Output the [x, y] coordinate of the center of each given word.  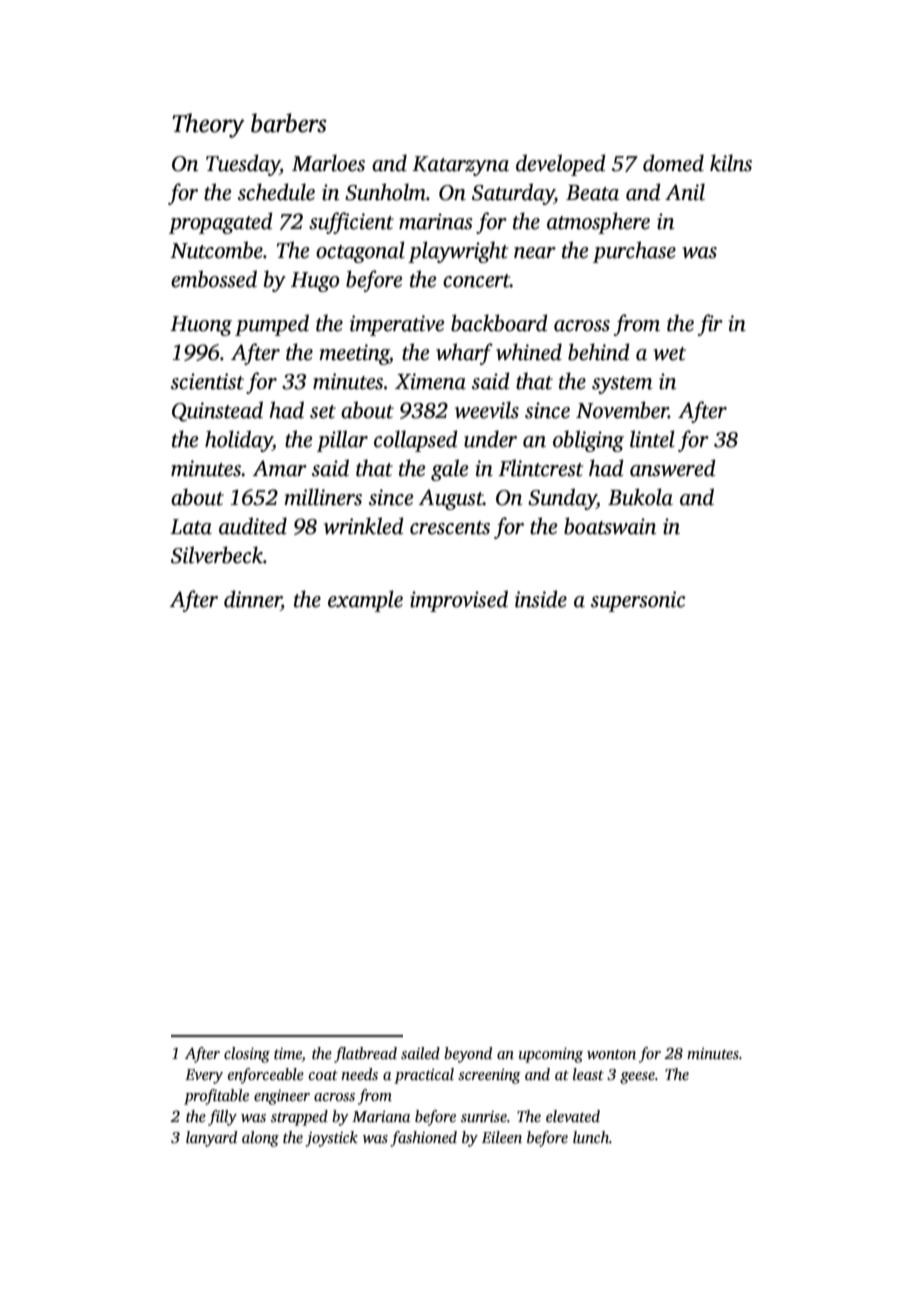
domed [673, 163]
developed [561, 165]
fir [710, 325]
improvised [459, 601]
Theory [208, 125]
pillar [342, 441]
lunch [591, 1137]
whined [529, 352]
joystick [331, 1139]
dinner [252, 599]
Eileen [502, 1137]
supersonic [638, 601]
